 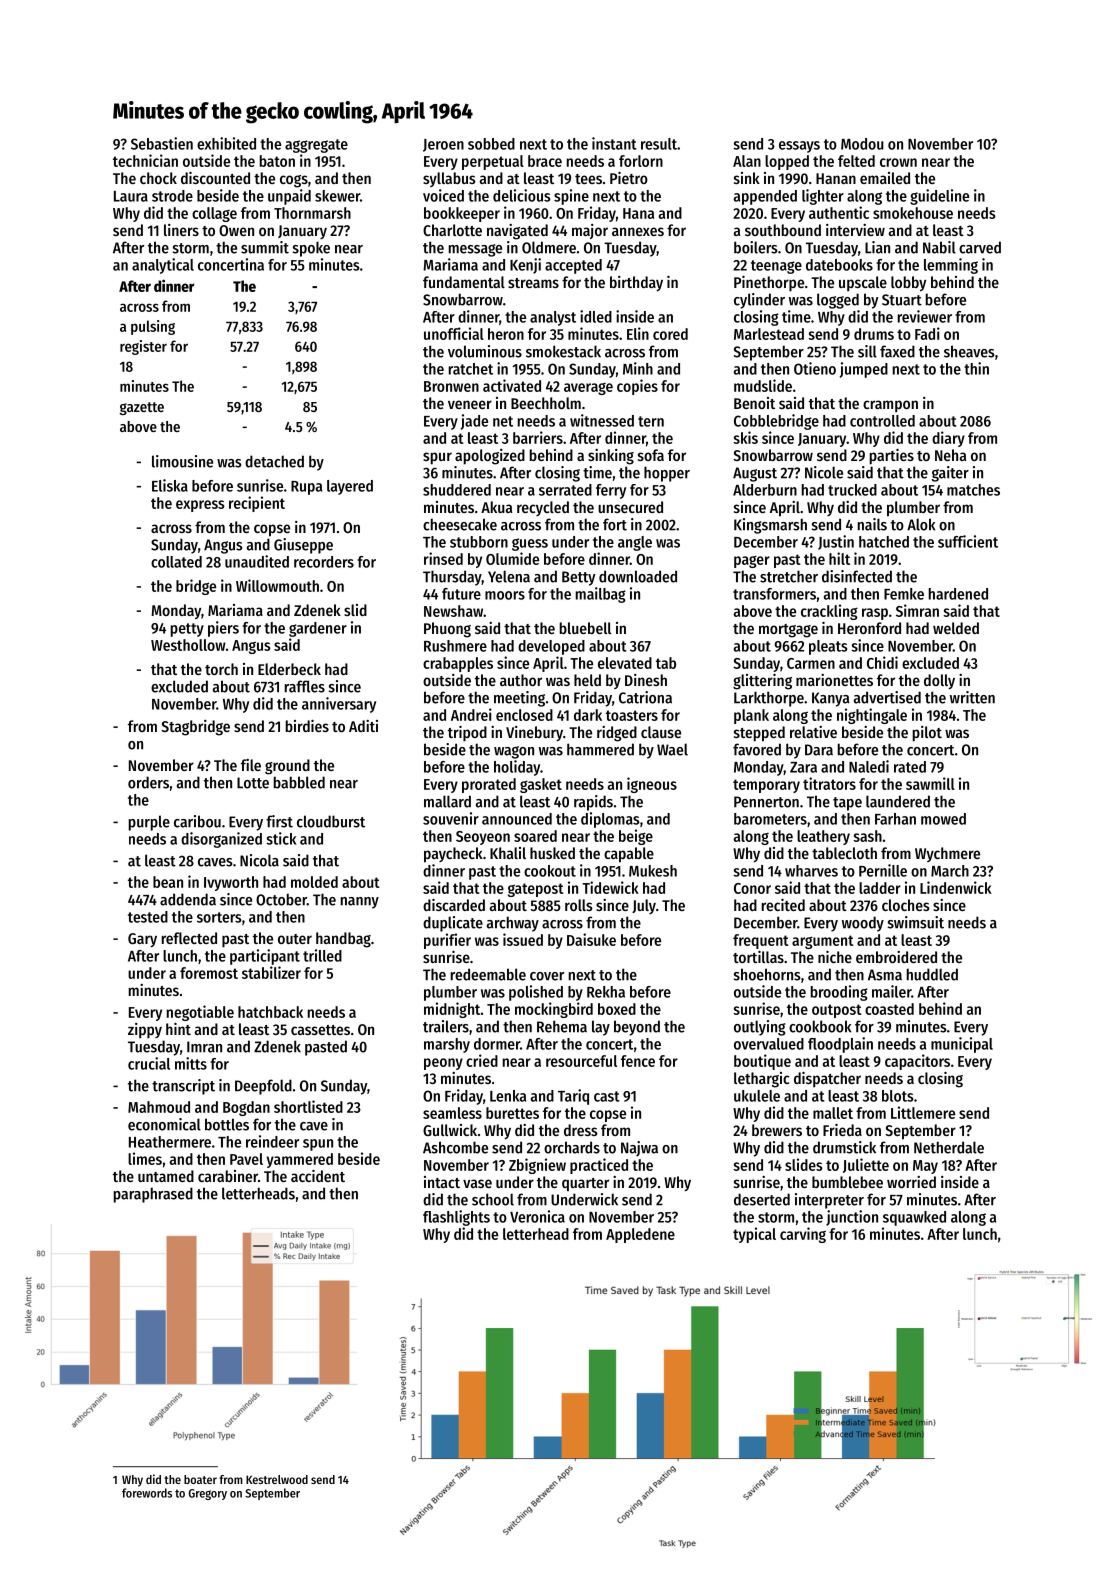 What do you see at coordinates (200, 1479) in the image?
I see `boater` at bounding box center [200, 1479].
